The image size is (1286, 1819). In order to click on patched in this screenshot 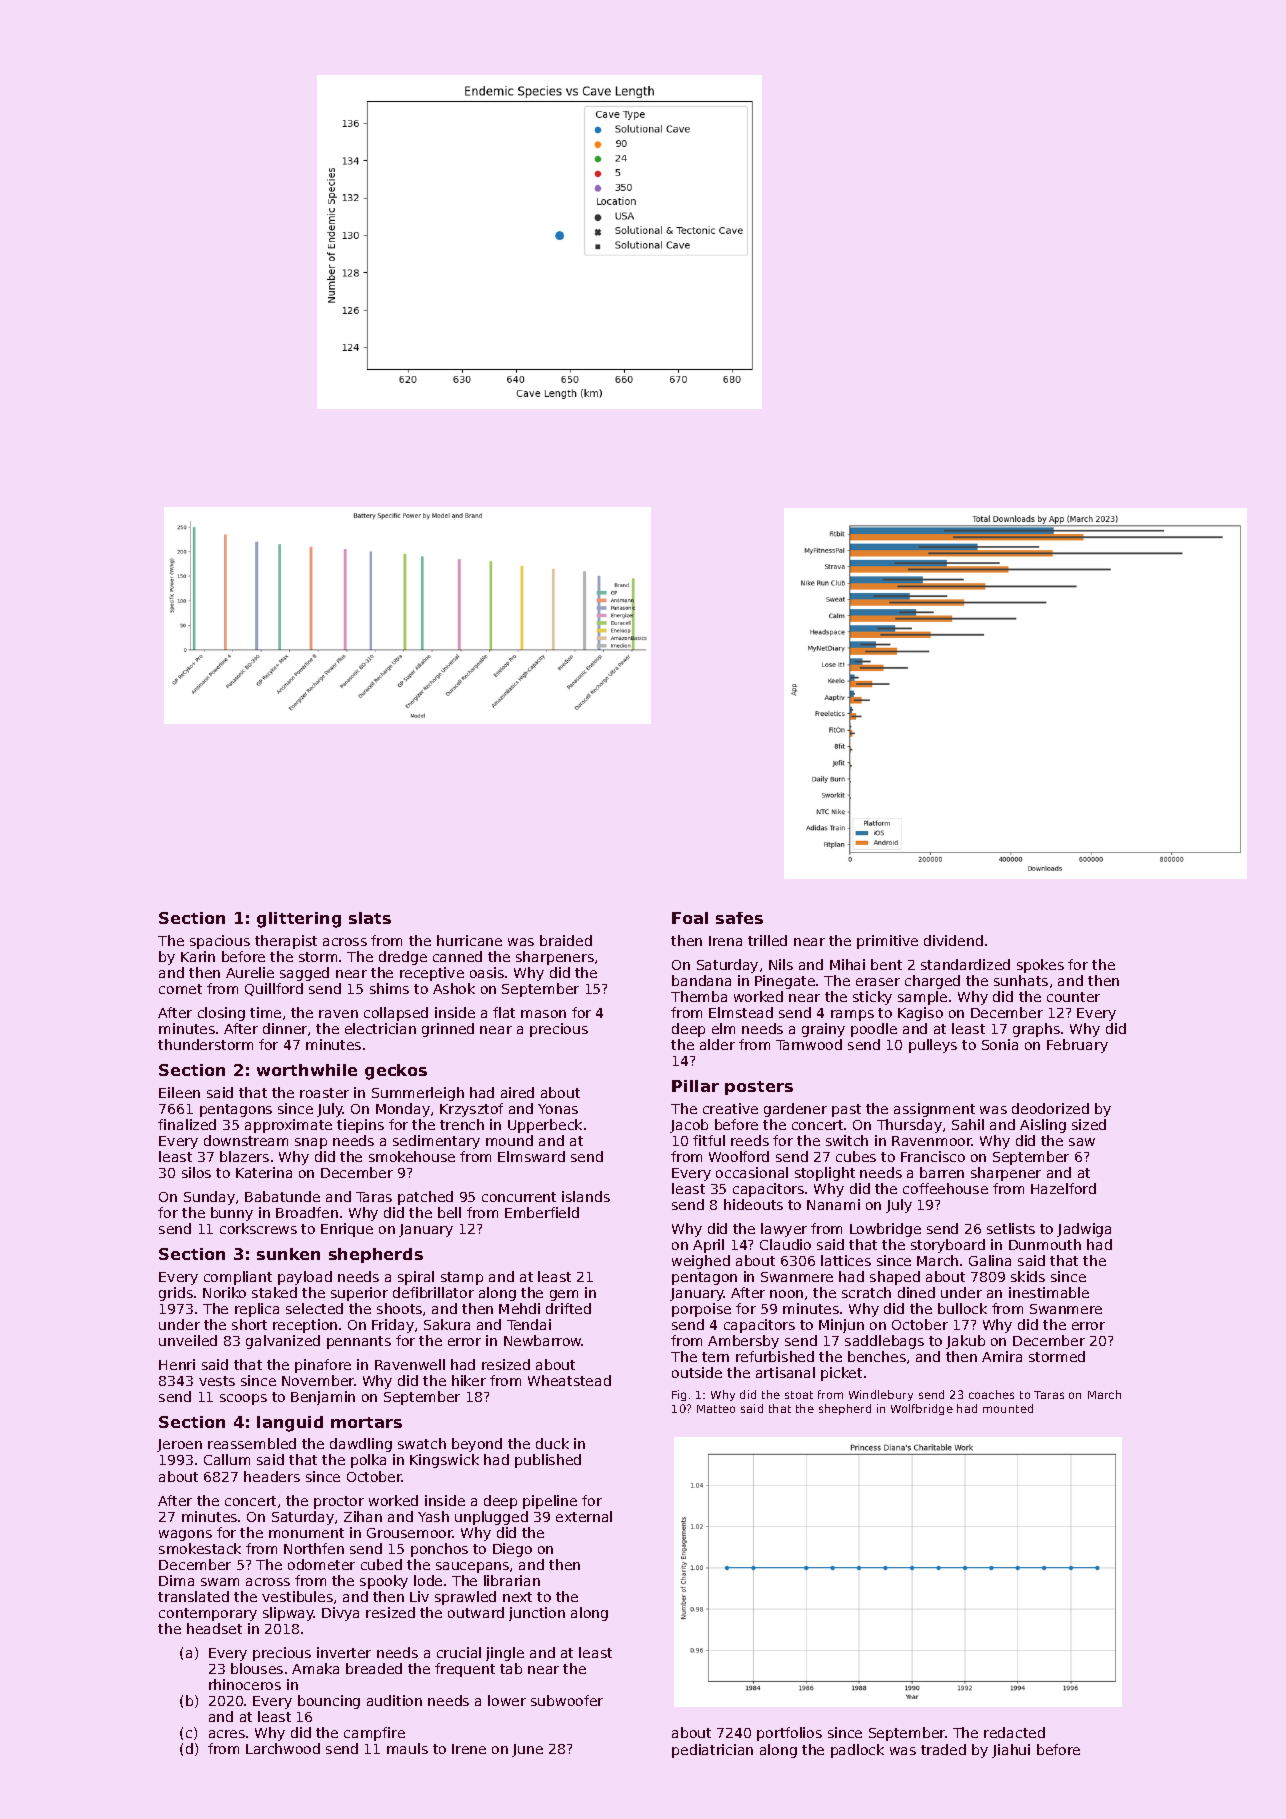, I will do `click(425, 1198)`.
